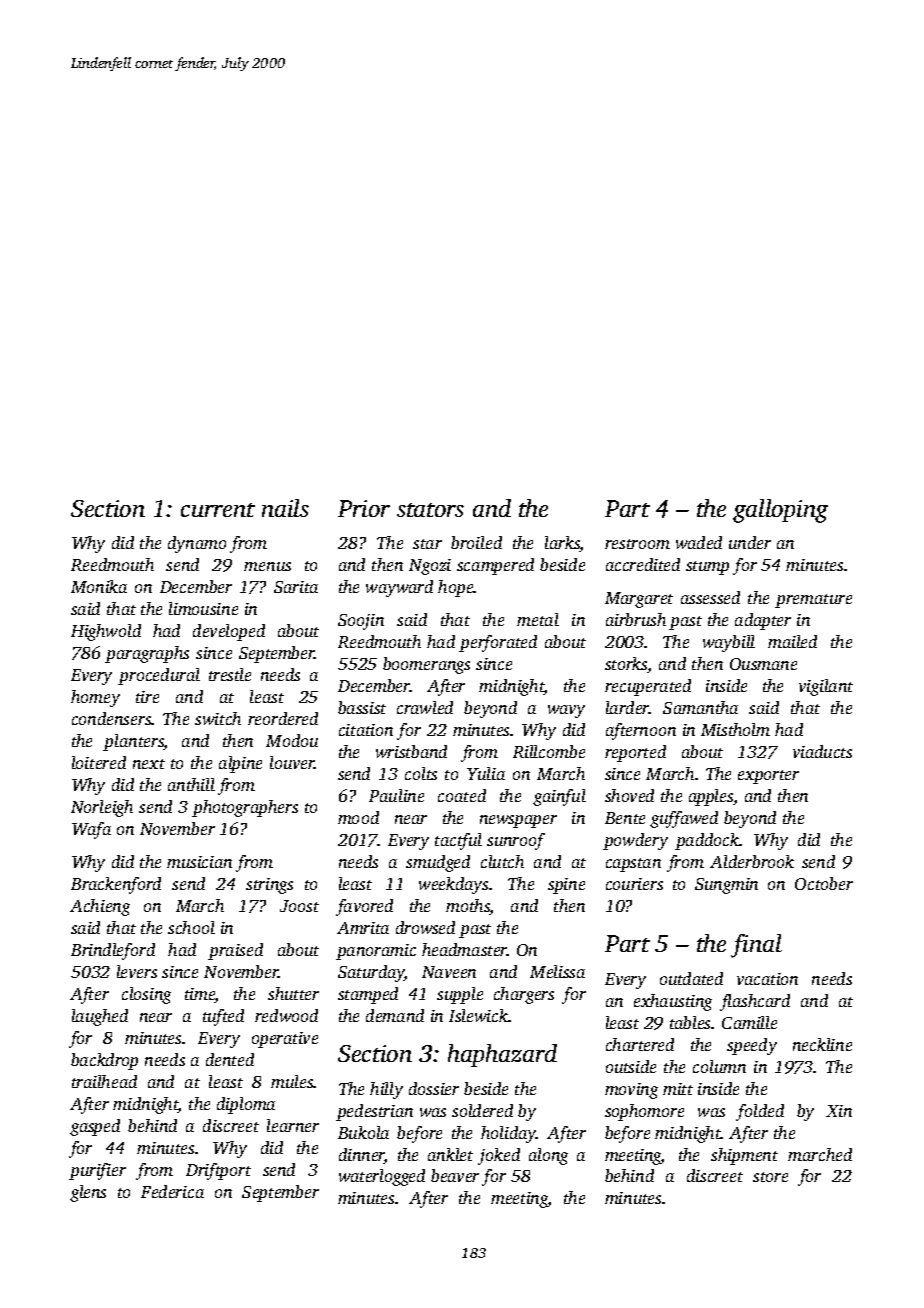 This screenshot has height=1308, width=924. What do you see at coordinates (430, 510) in the screenshot?
I see `stators` at bounding box center [430, 510].
